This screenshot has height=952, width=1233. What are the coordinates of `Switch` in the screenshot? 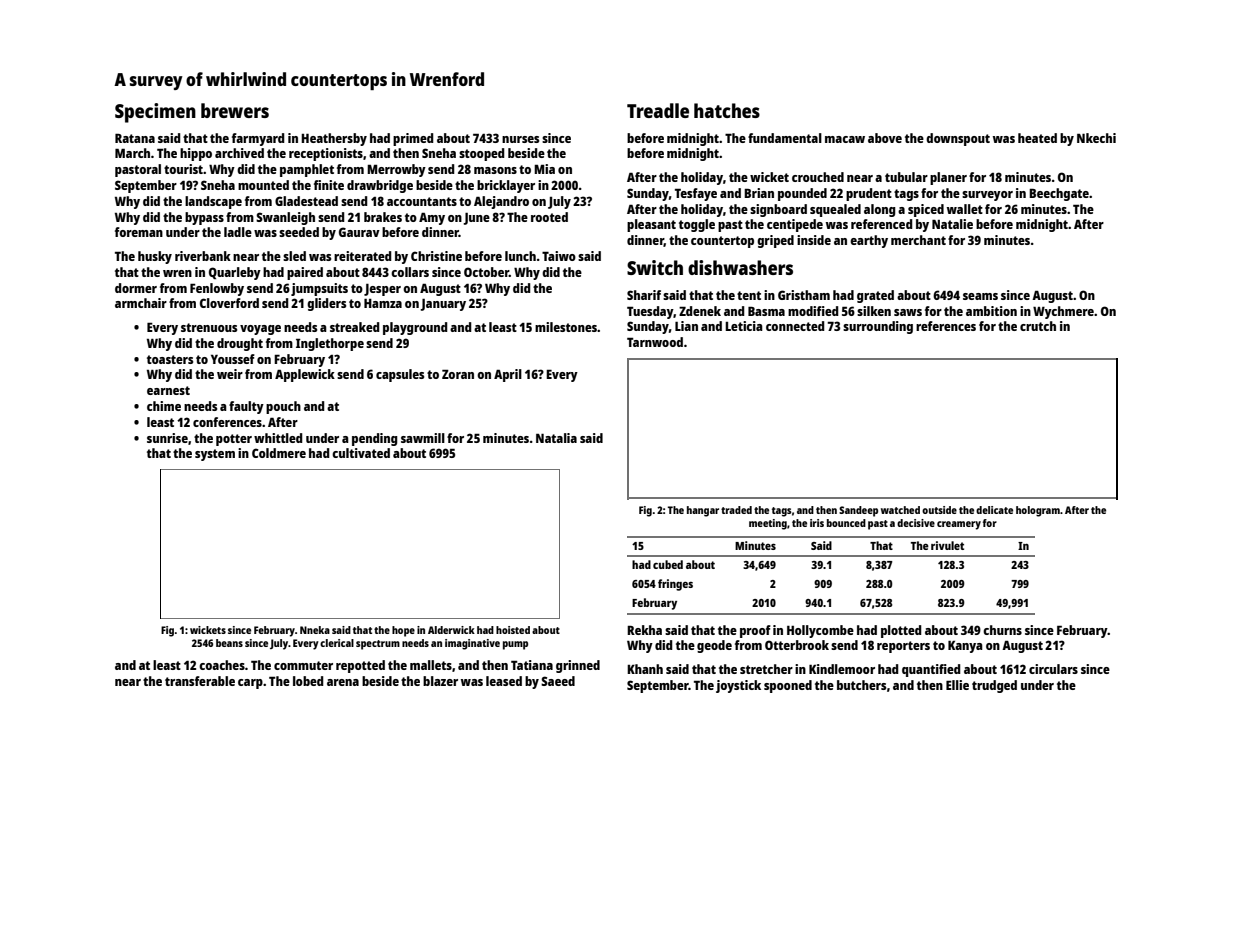 It's located at (655, 267).
